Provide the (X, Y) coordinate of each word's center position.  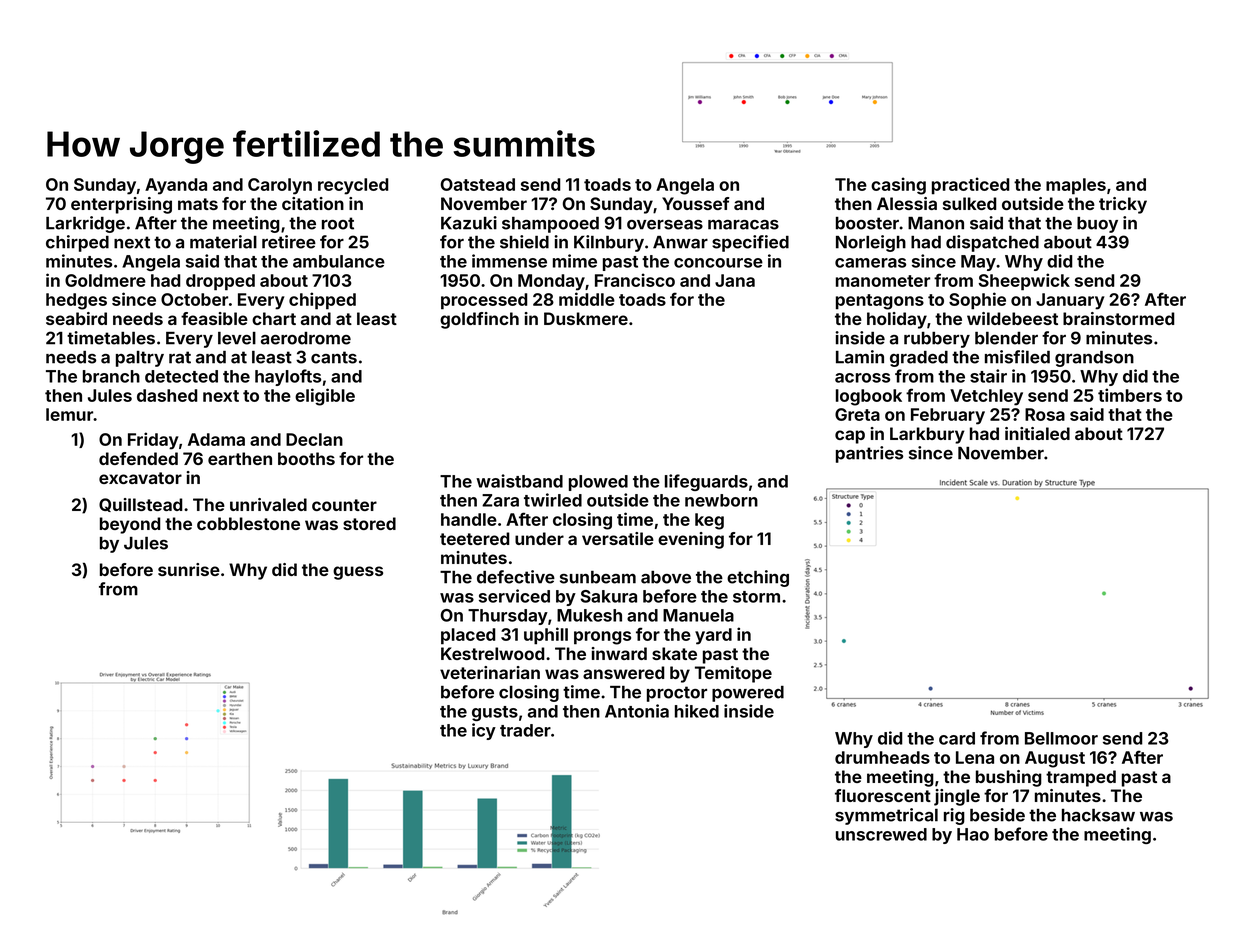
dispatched (992, 243)
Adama (216, 439)
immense (509, 261)
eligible (325, 397)
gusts (495, 713)
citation (313, 203)
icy (484, 731)
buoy (1097, 225)
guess (358, 573)
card (957, 738)
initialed (1037, 433)
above (666, 577)
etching (758, 578)
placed (468, 636)
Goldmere (105, 280)
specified (750, 243)
